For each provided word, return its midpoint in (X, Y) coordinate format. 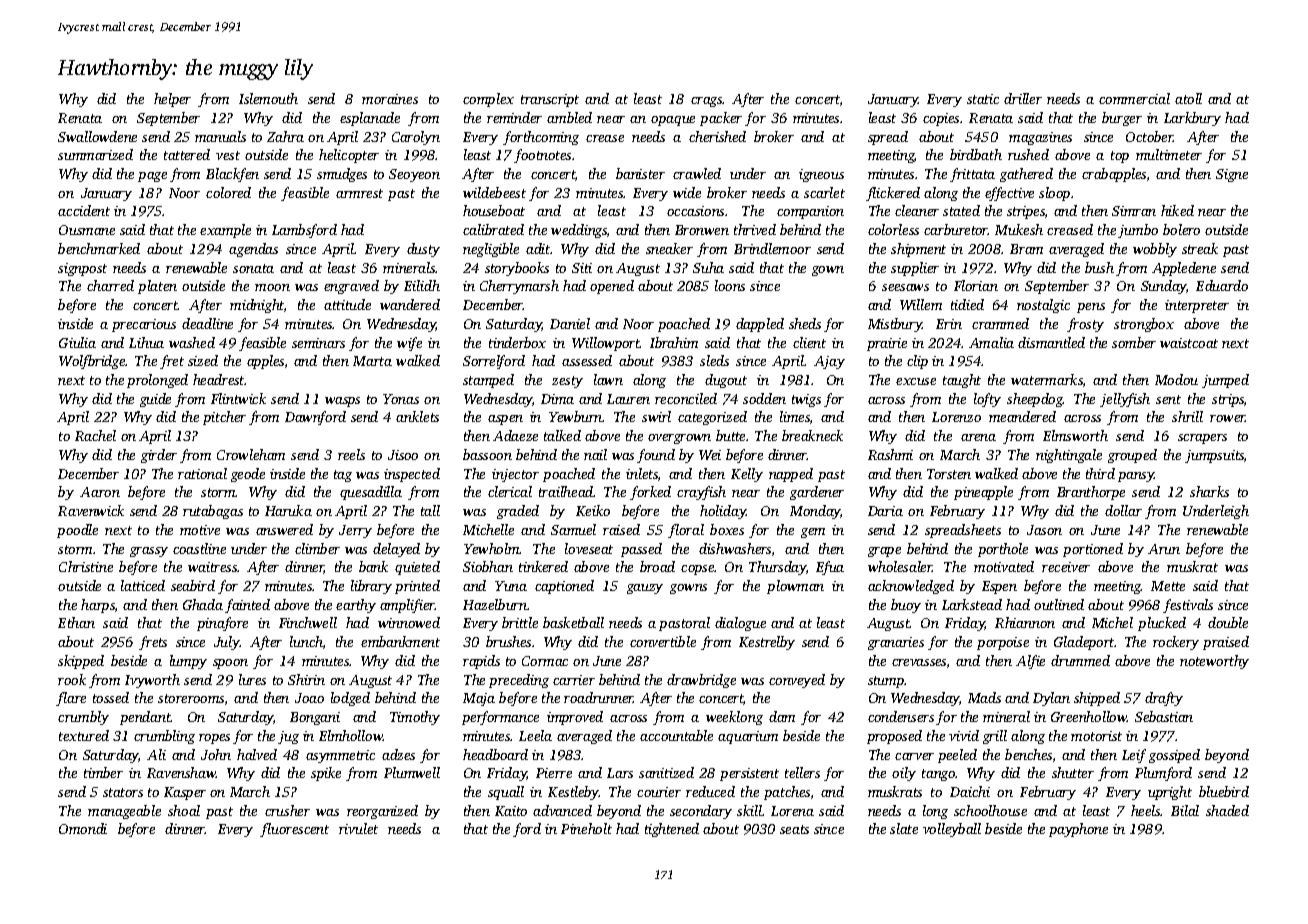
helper (172, 100)
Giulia (77, 342)
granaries (896, 643)
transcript (550, 100)
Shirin (306, 679)
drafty (1164, 699)
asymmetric (340, 756)
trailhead (566, 491)
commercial (1134, 98)
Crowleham (251, 454)
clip (917, 362)
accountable (676, 735)
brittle (520, 622)
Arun (1164, 549)
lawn (608, 379)
